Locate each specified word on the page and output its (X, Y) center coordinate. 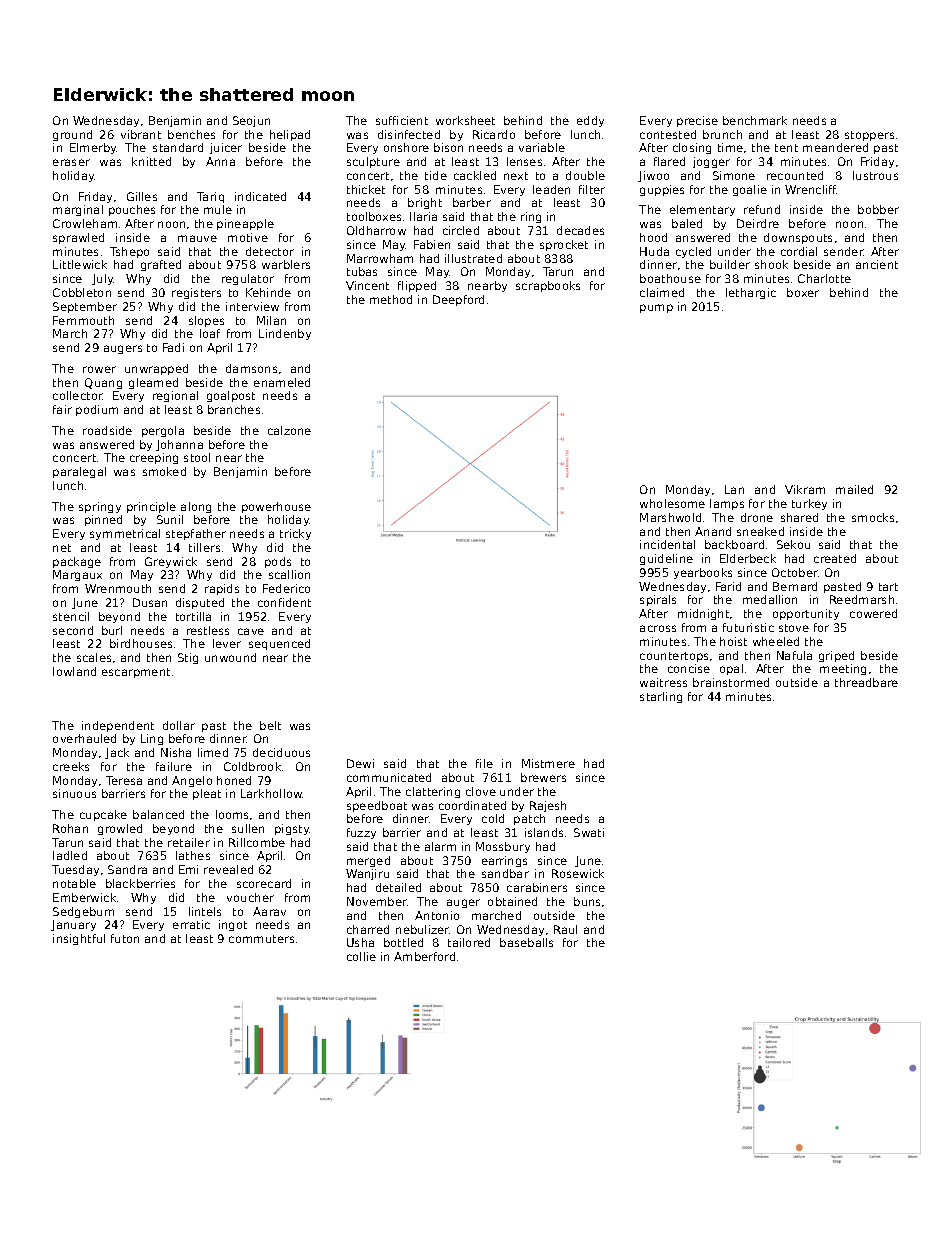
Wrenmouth (118, 588)
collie (361, 956)
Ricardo (494, 134)
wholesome (672, 503)
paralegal (79, 472)
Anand (713, 531)
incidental (667, 544)
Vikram (805, 489)
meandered (835, 147)
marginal (78, 210)
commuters (261, 939)
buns (587, 901)
